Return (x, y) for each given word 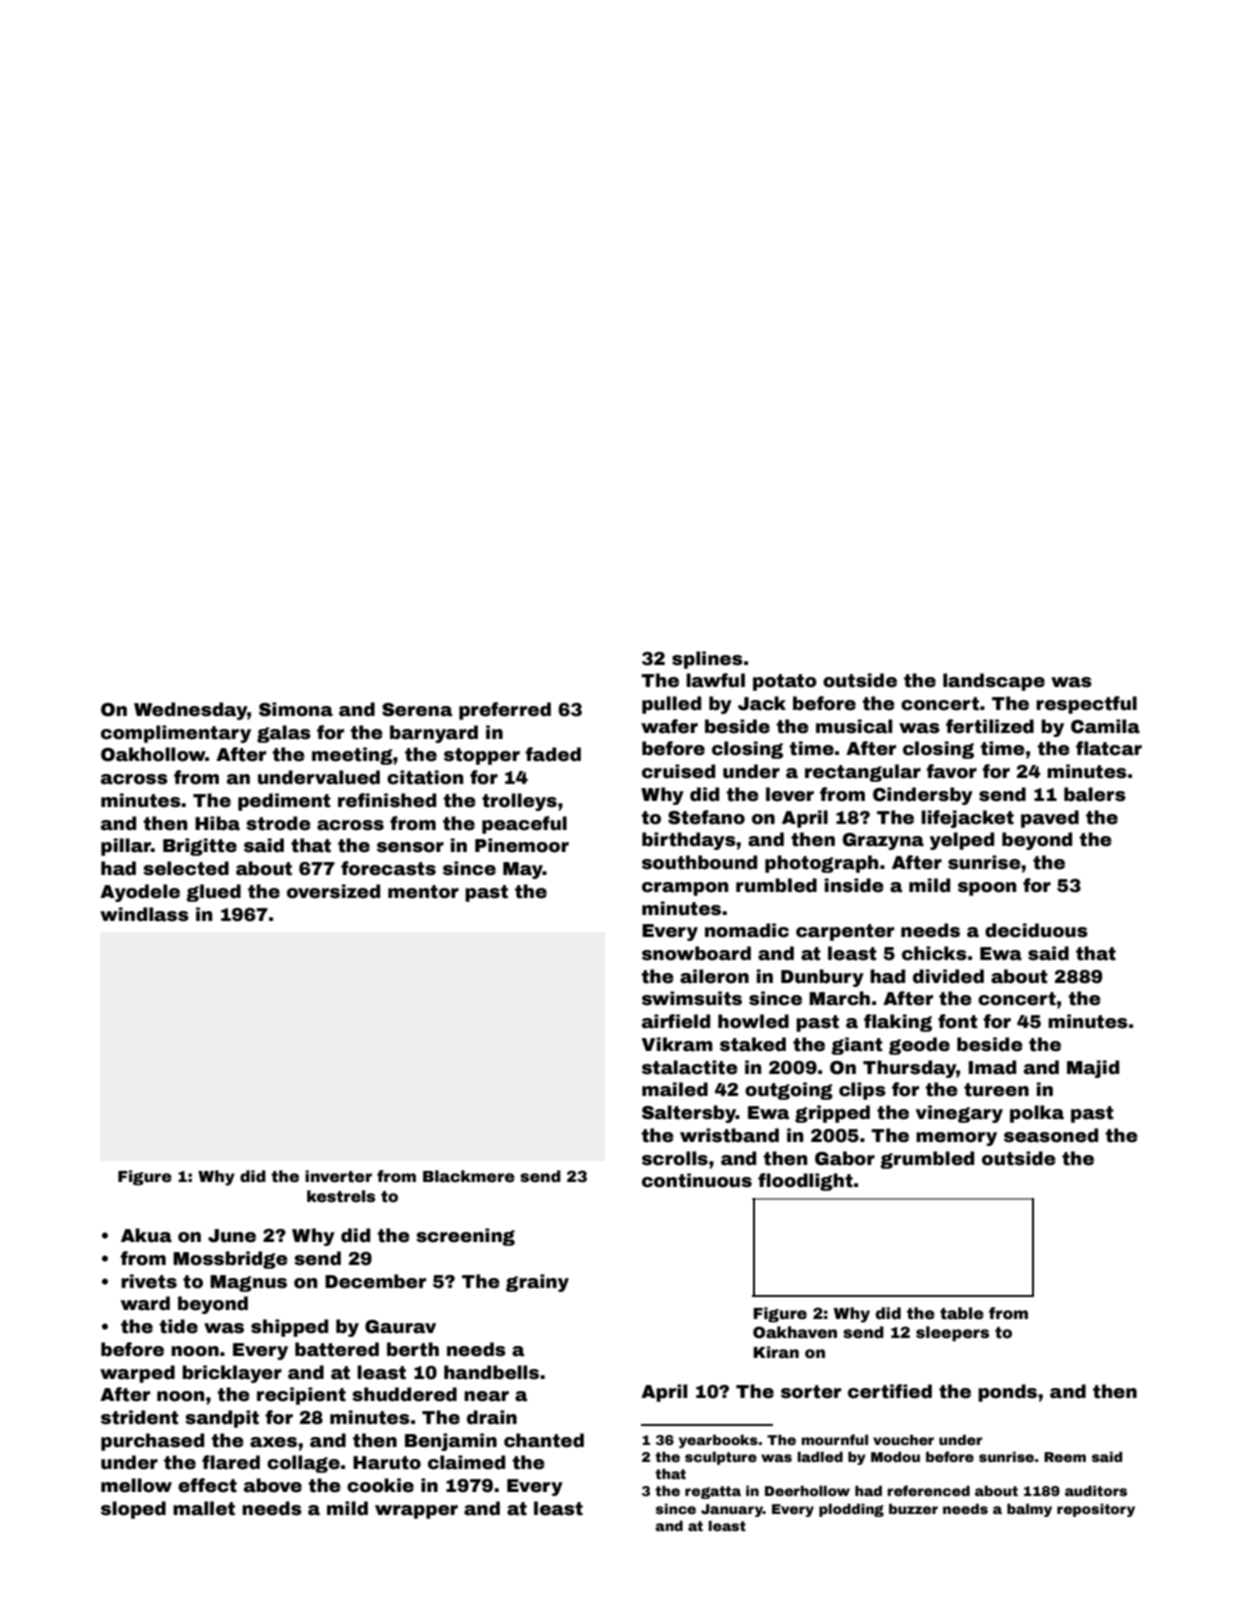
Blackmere (469, 1176)
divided (948, 976)
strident (140, 1417)
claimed (466, 1462)
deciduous (1036, 930)
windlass (144, 914)
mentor (423, 892)
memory (956, 1139)
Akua (146, 1235)
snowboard (696, 953)
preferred (505, 711)
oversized (333, 891)
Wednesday (190, 711)
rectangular (863, 773)
